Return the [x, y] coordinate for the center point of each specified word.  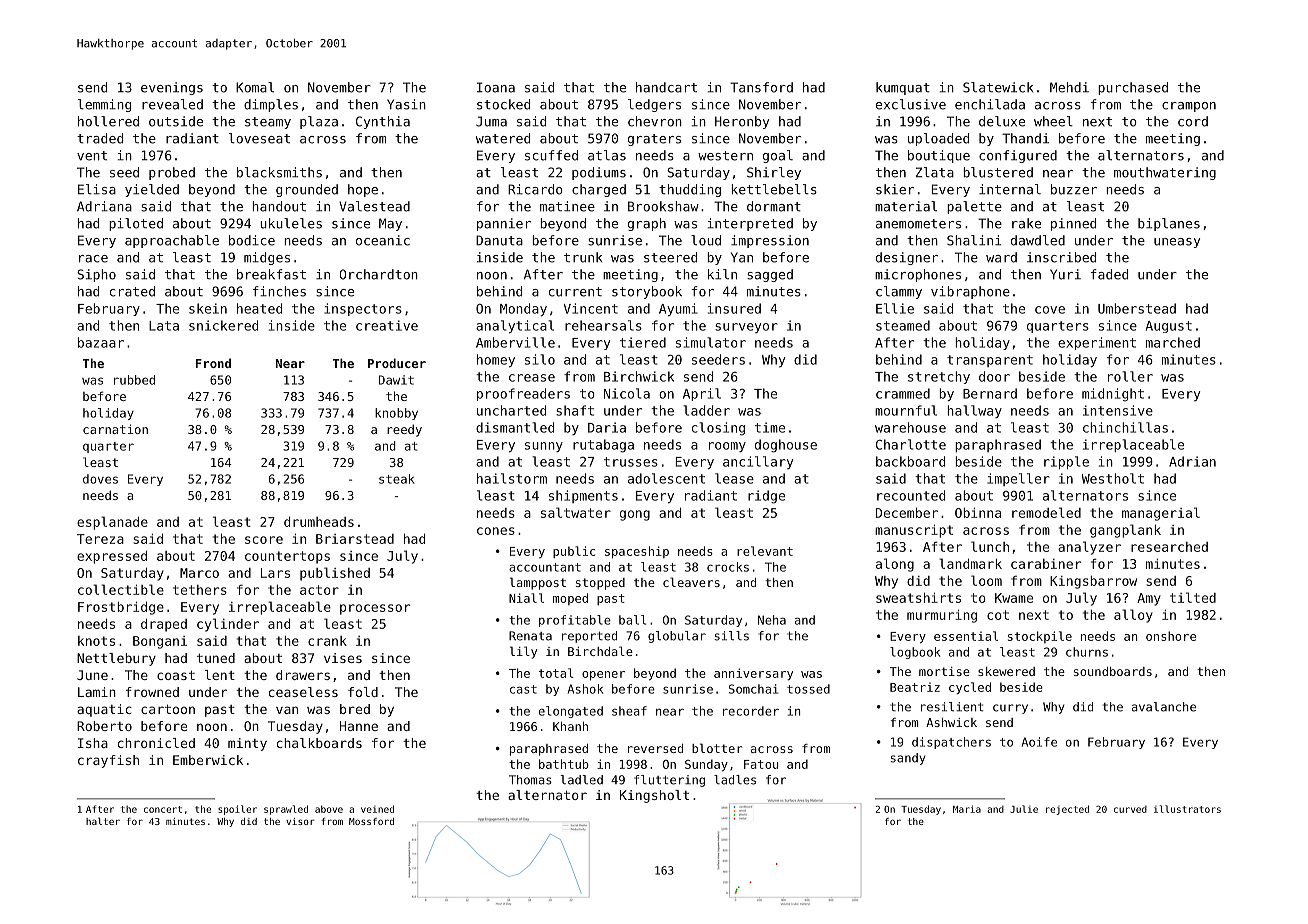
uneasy [1177, 243]
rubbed [134, 380]
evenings [172, 88]
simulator [711, 342]
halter [103, 821]
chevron [655, 121]
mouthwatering [1165, 173]
